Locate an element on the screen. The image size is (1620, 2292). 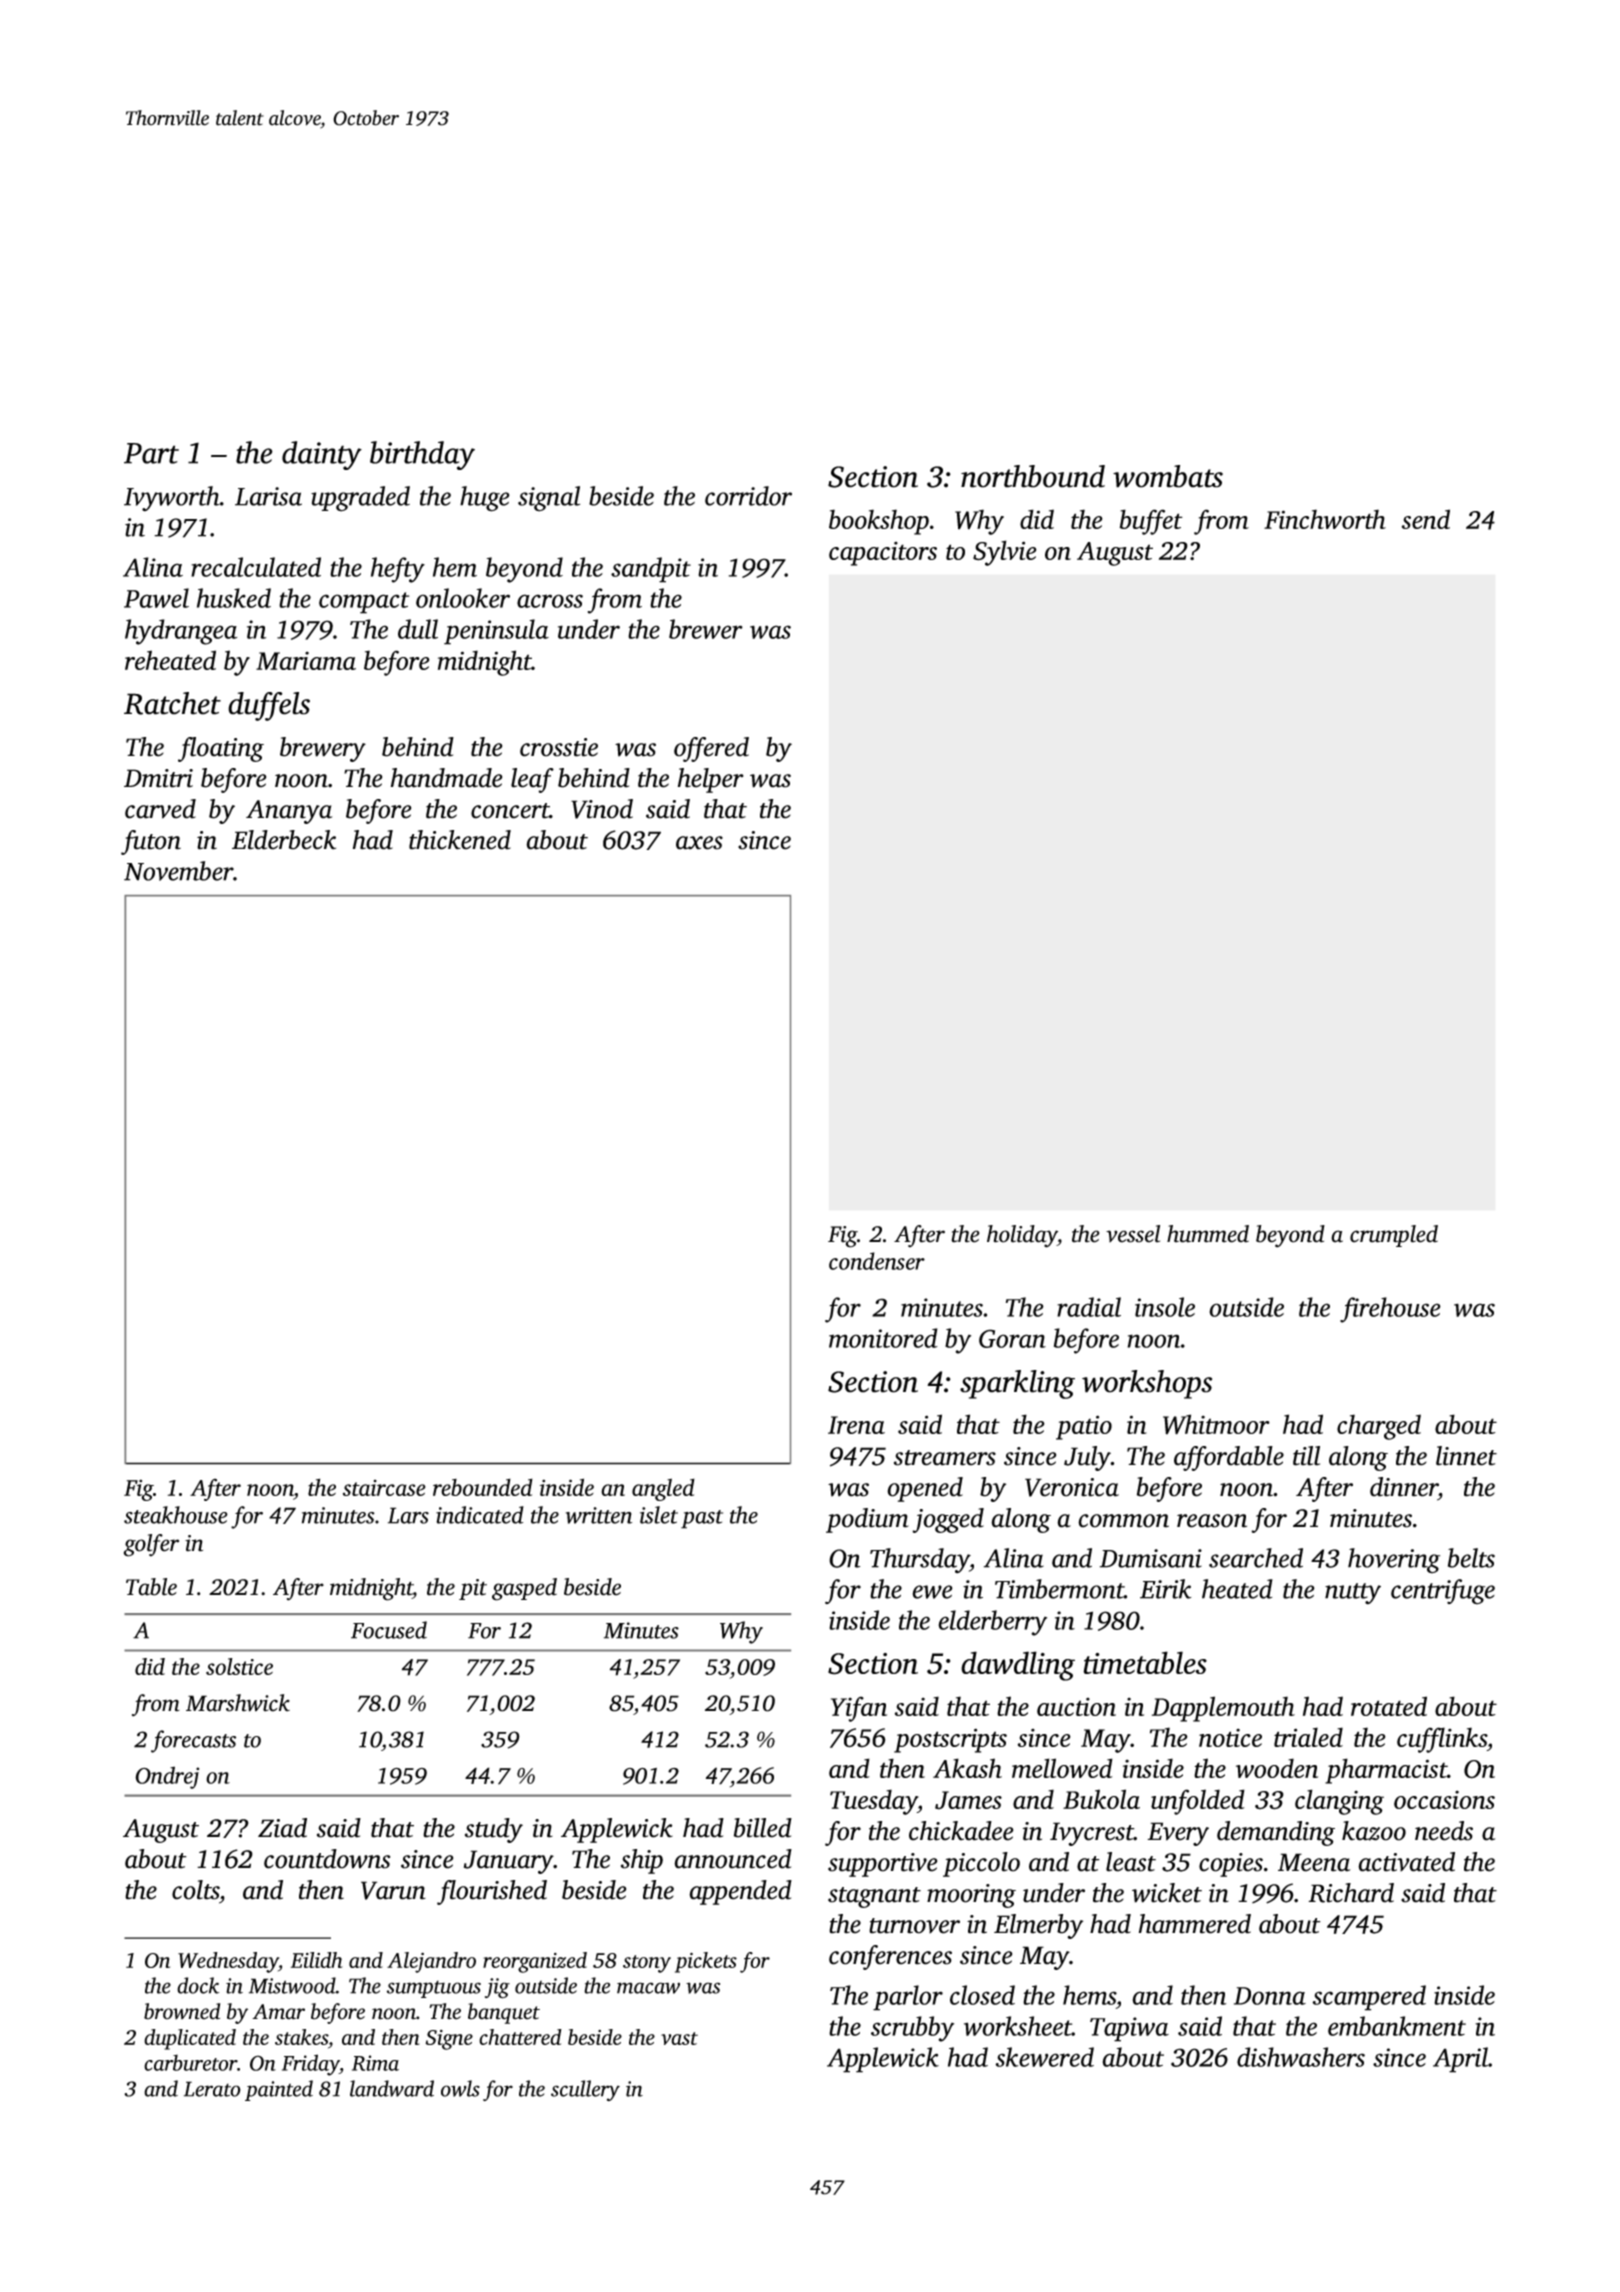
sparkling is located at coordinates (1017, 1384).
